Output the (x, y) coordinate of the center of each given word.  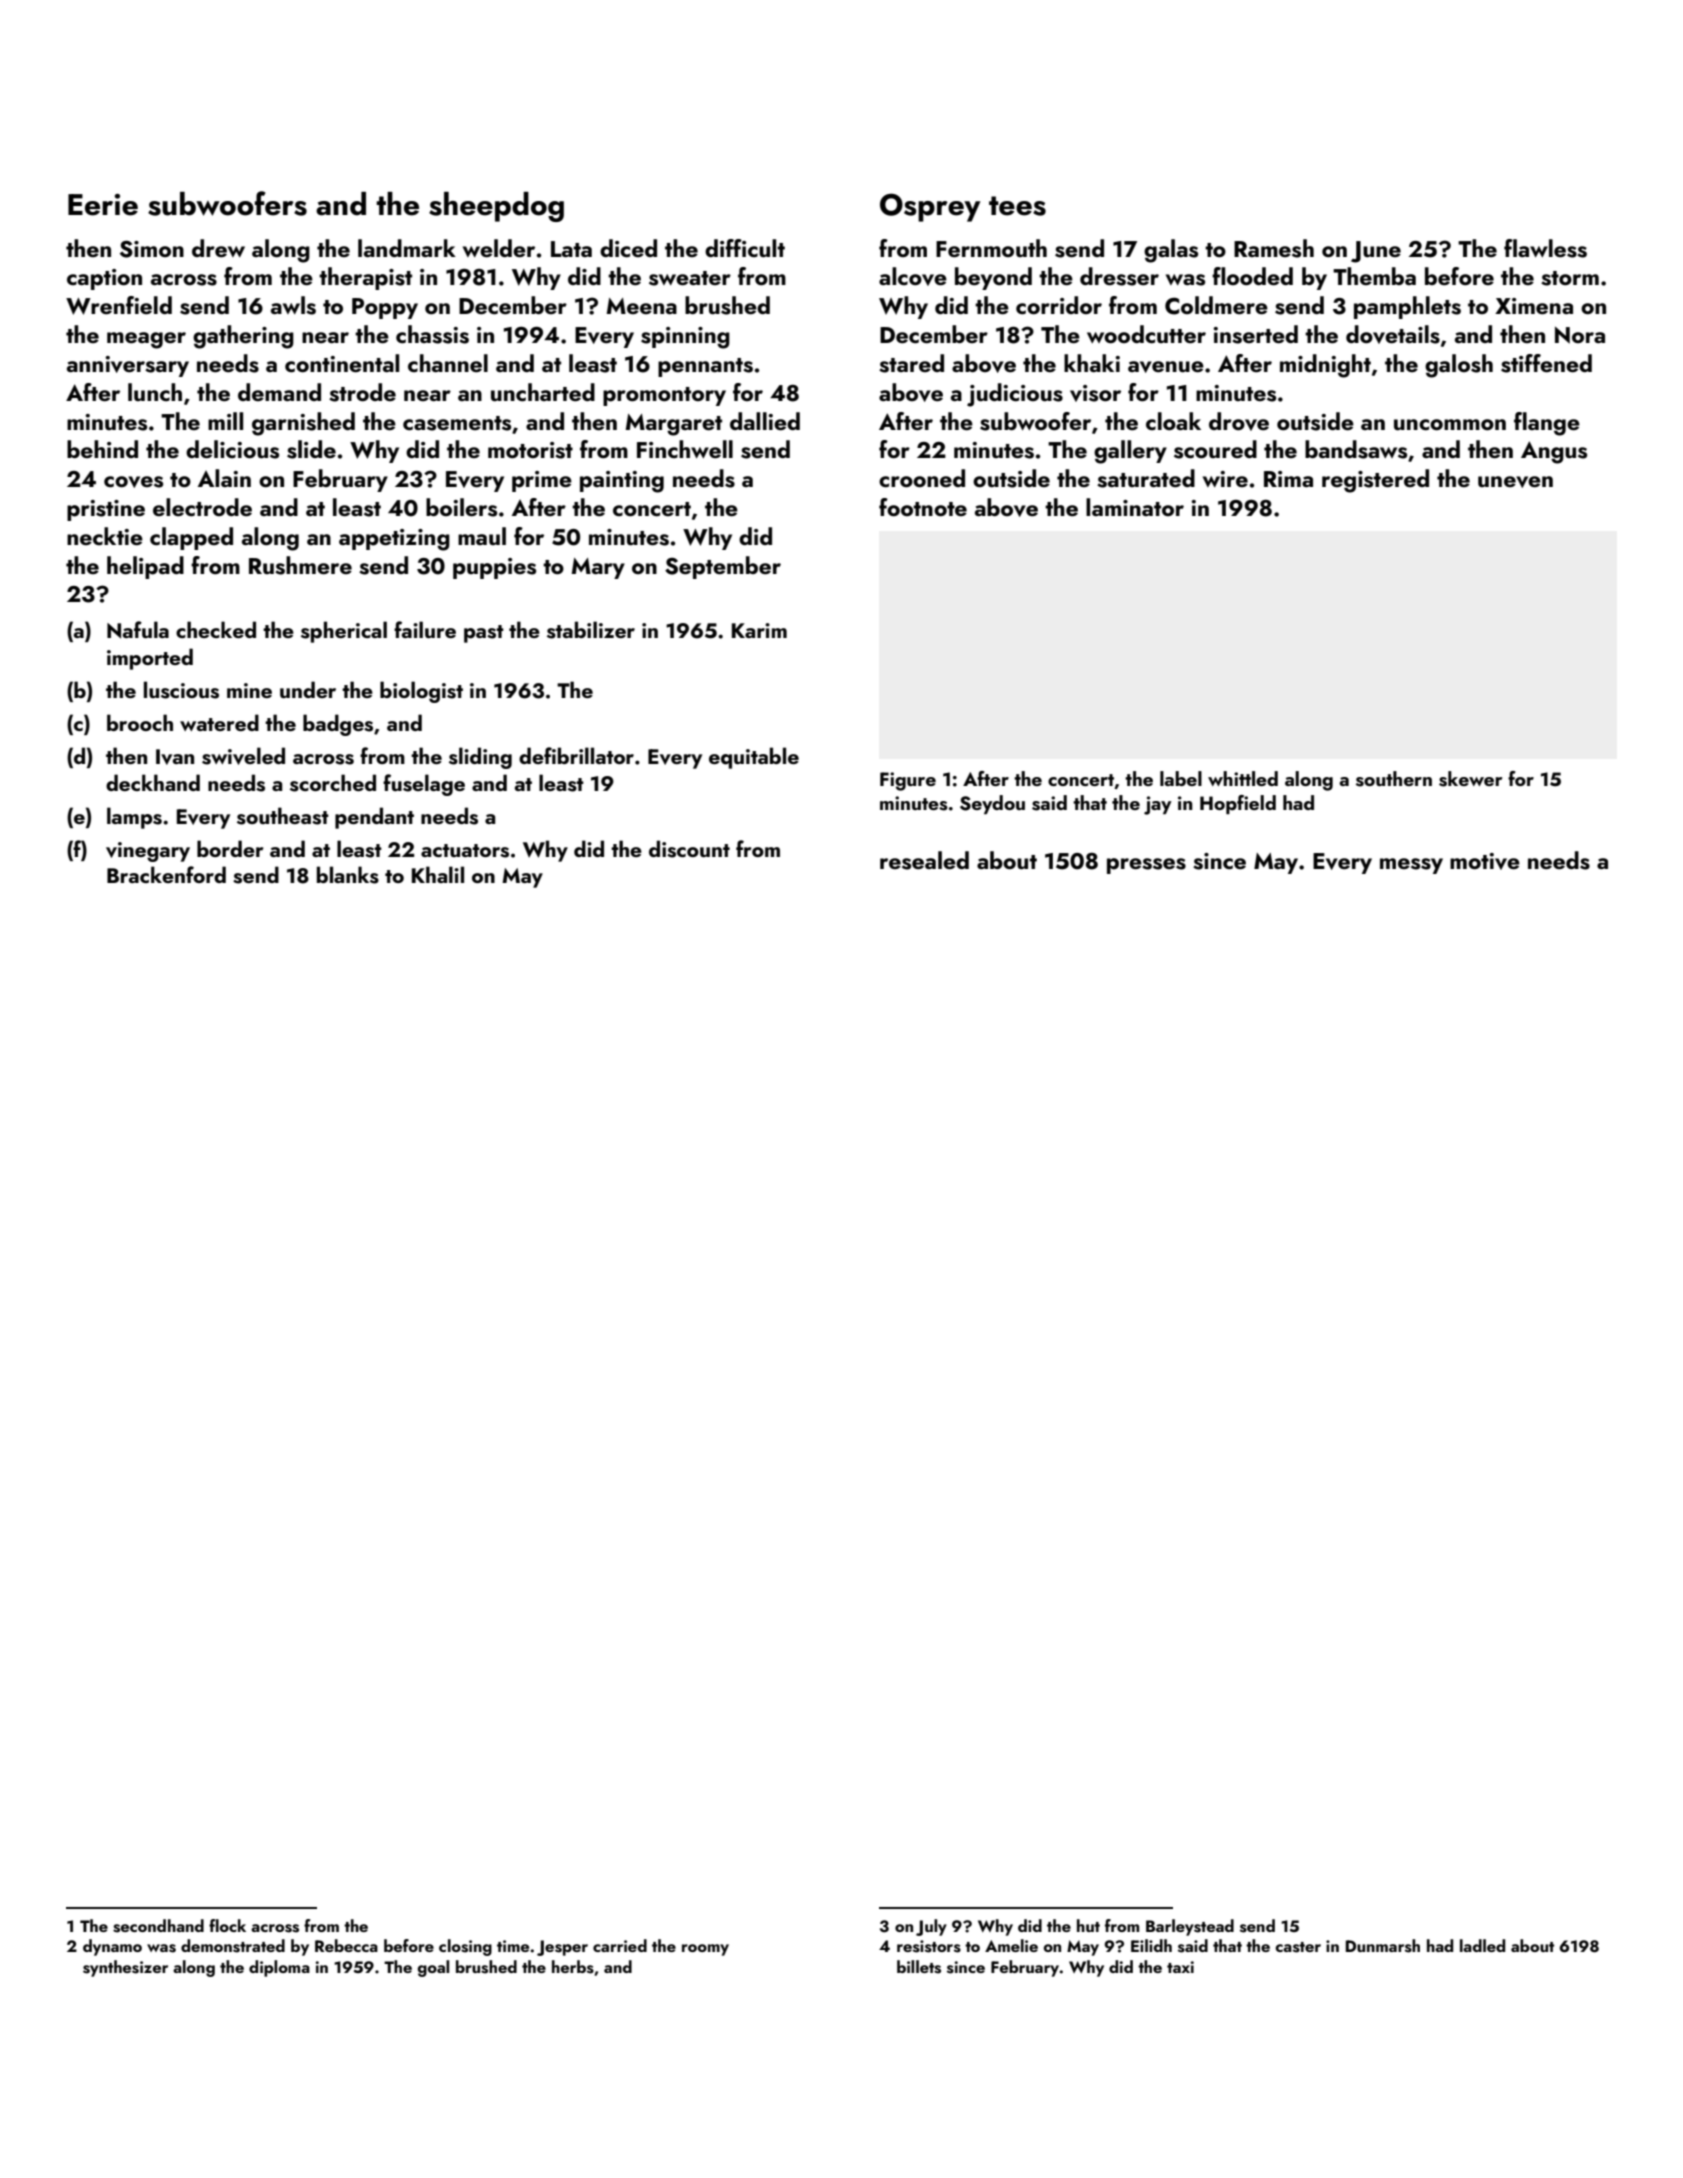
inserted (1255, 334)
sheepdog (496, 207)
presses (1146, 866)
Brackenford (166, 874)
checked (216, 629)
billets (919, 1967)
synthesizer (125, 1968)
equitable (754, 758)
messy (1411, 866)
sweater (690, 278)
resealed (924, 860)
